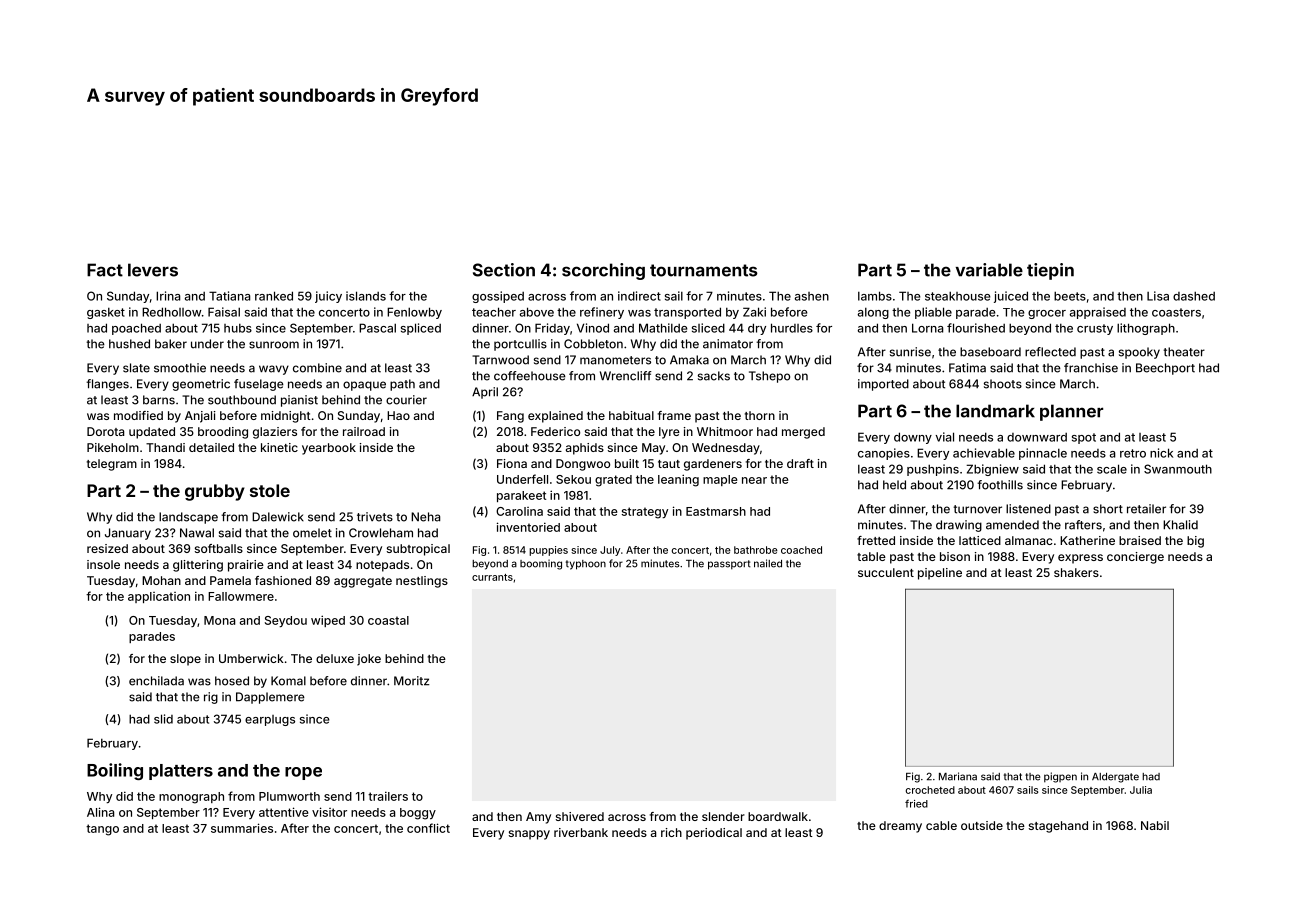 The width and height of the page is (1308, 924). Describe the element at coordinates (159, 400) in the page. I see `barns` at that location.
